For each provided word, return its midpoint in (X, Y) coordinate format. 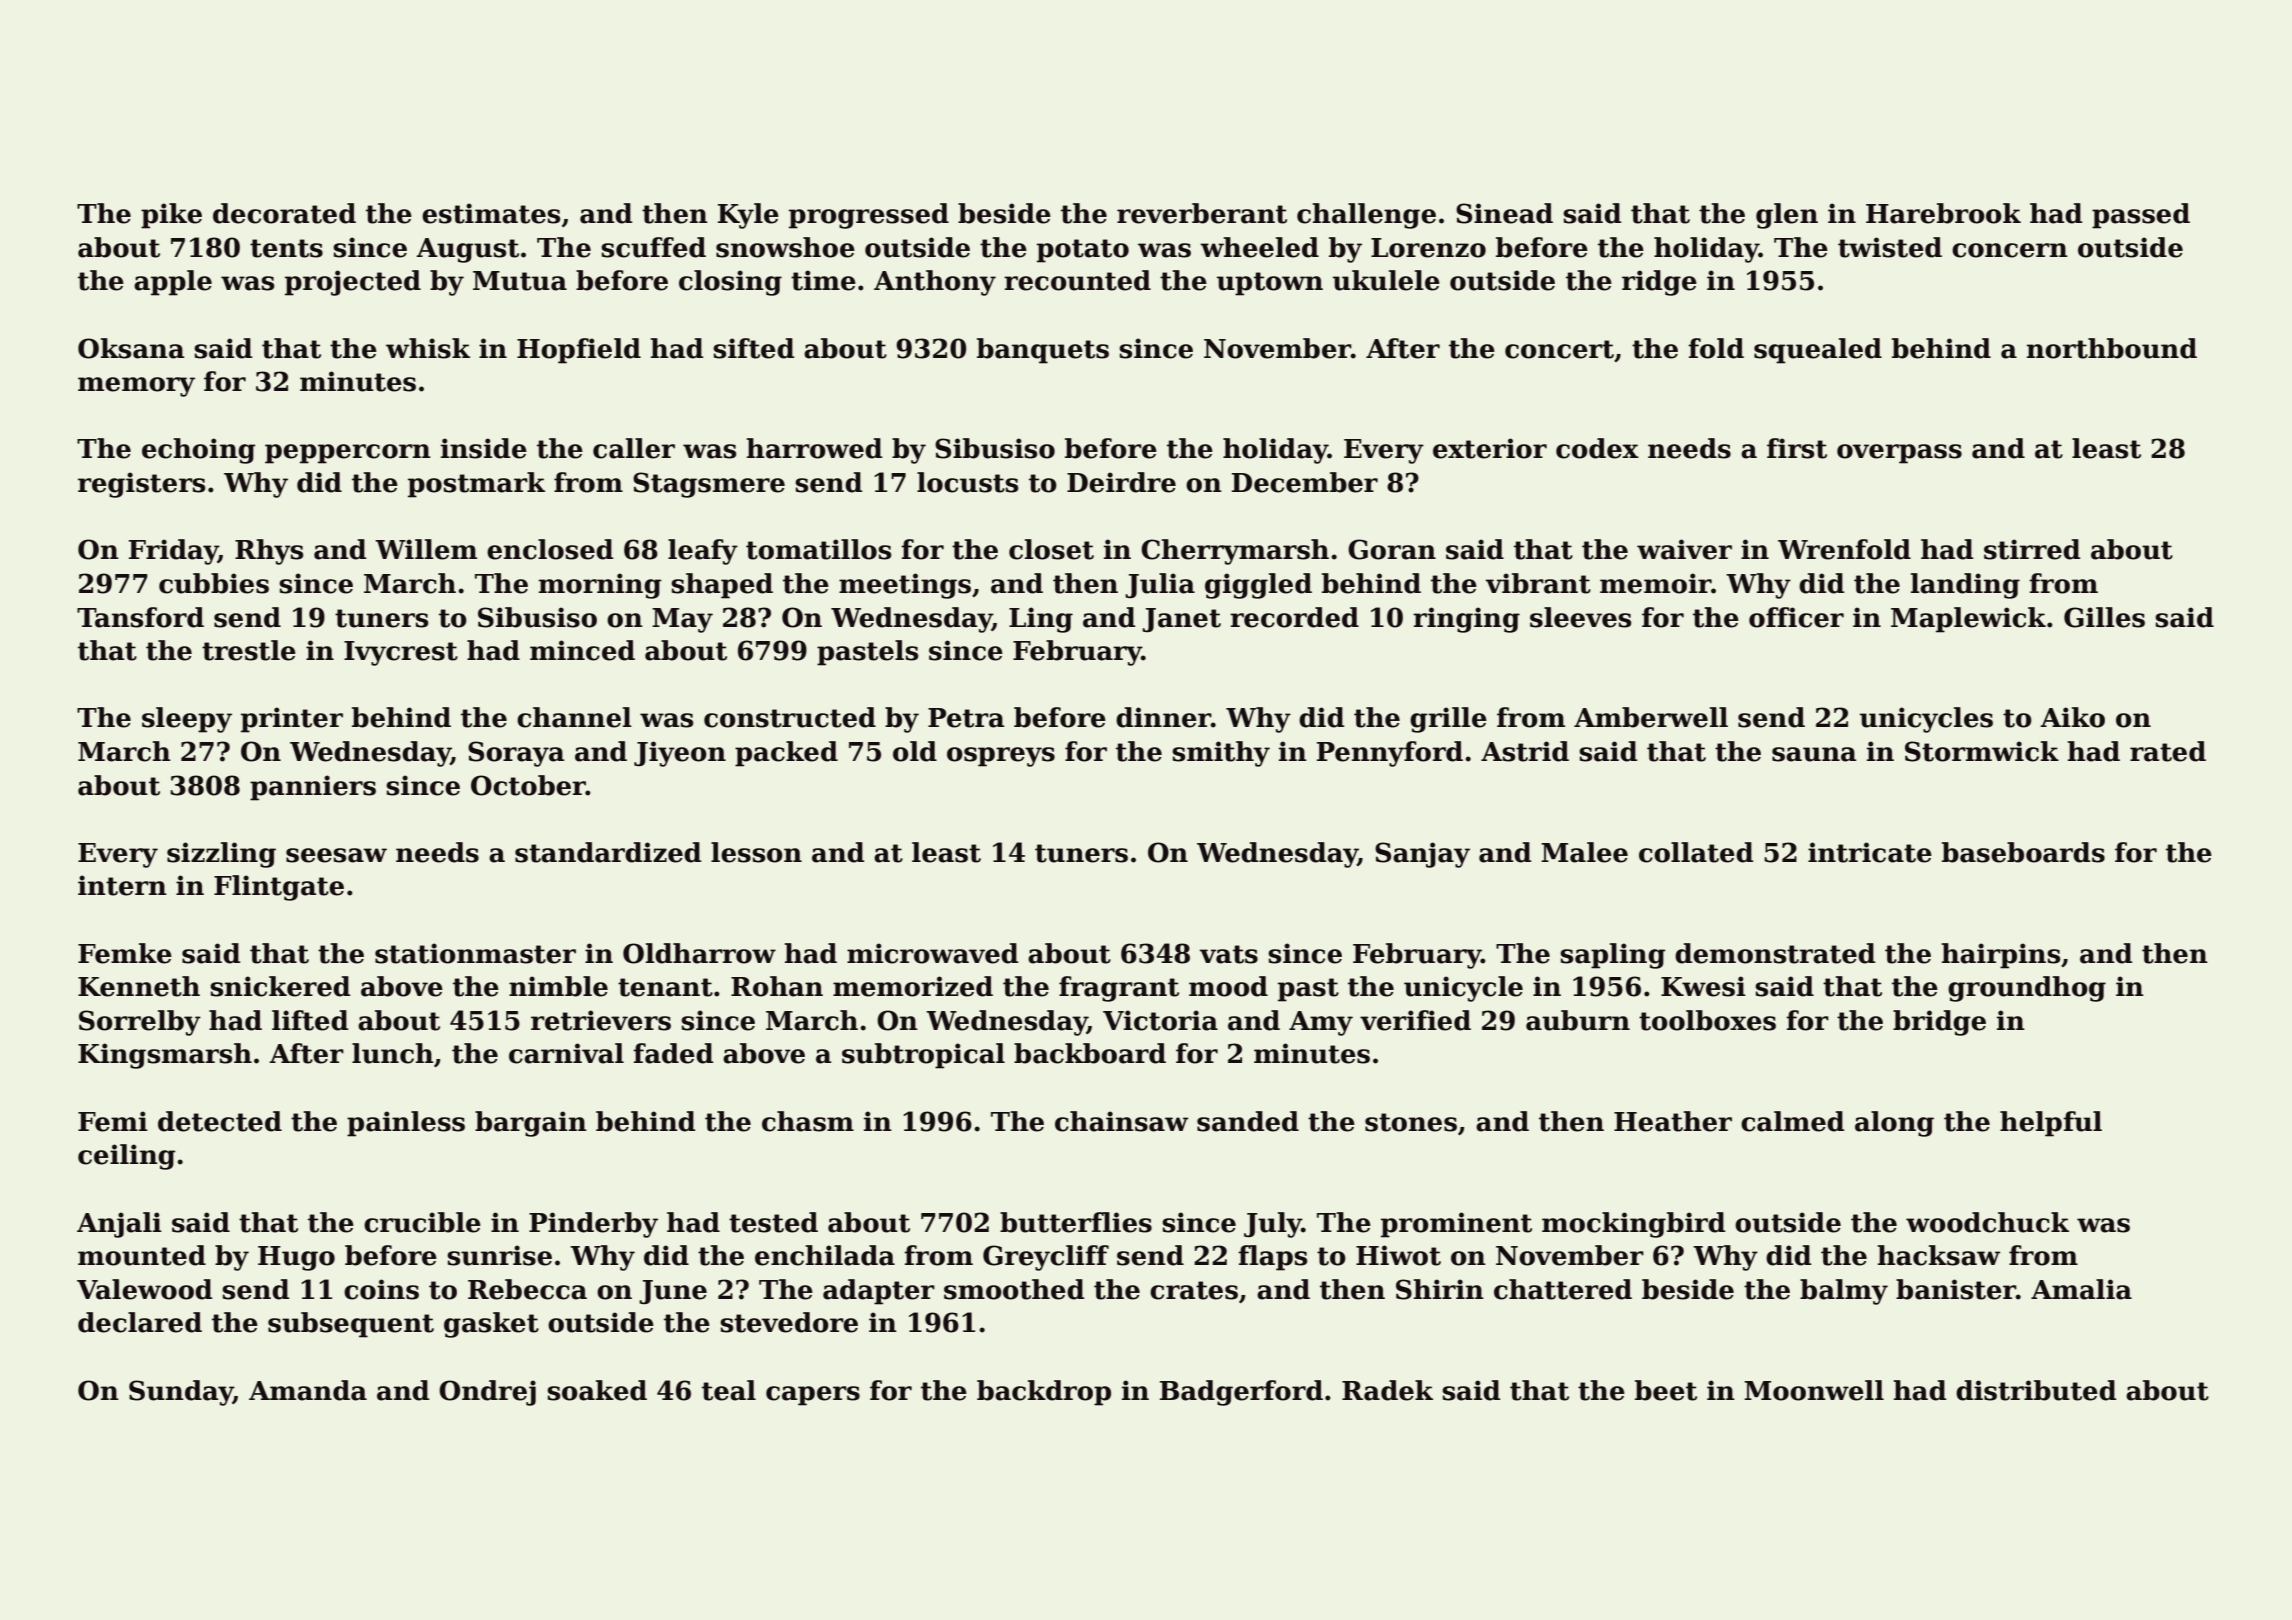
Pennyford (1390, 754)
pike (171, 216)
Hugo (296, 1258)
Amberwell (1651, 717)
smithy (1221, 754)
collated (1696, 852)
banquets (1043, 351)
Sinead (1504, 213)
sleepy (187, 720)
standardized (608, 852)
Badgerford (1241, 1393)
